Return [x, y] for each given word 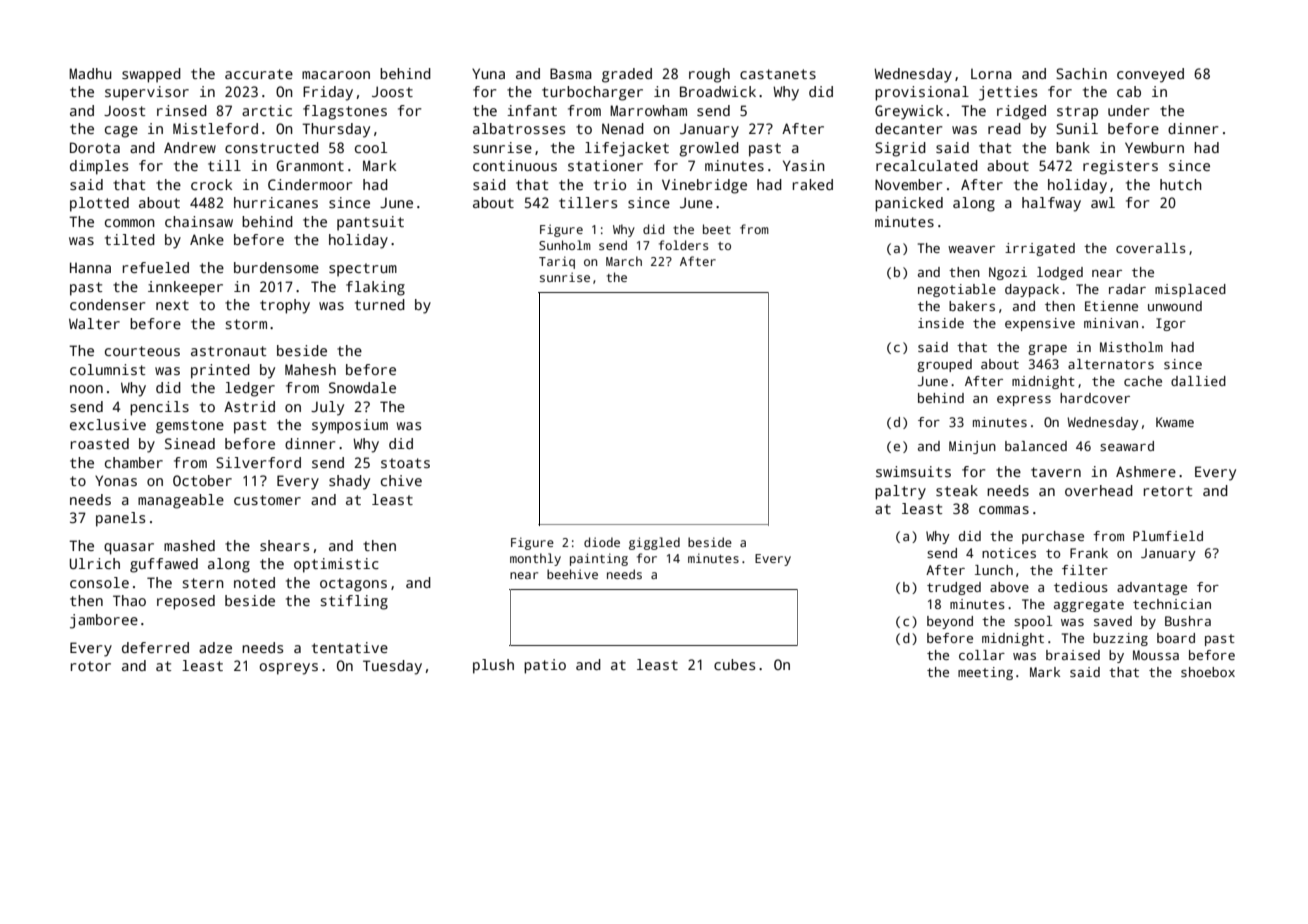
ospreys [288, 669]
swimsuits [913, 471]
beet [717, 229]
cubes [734, 664]
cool [371, 147]
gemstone [190, 427]
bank [1073, 147]
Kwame [1175, 422]
